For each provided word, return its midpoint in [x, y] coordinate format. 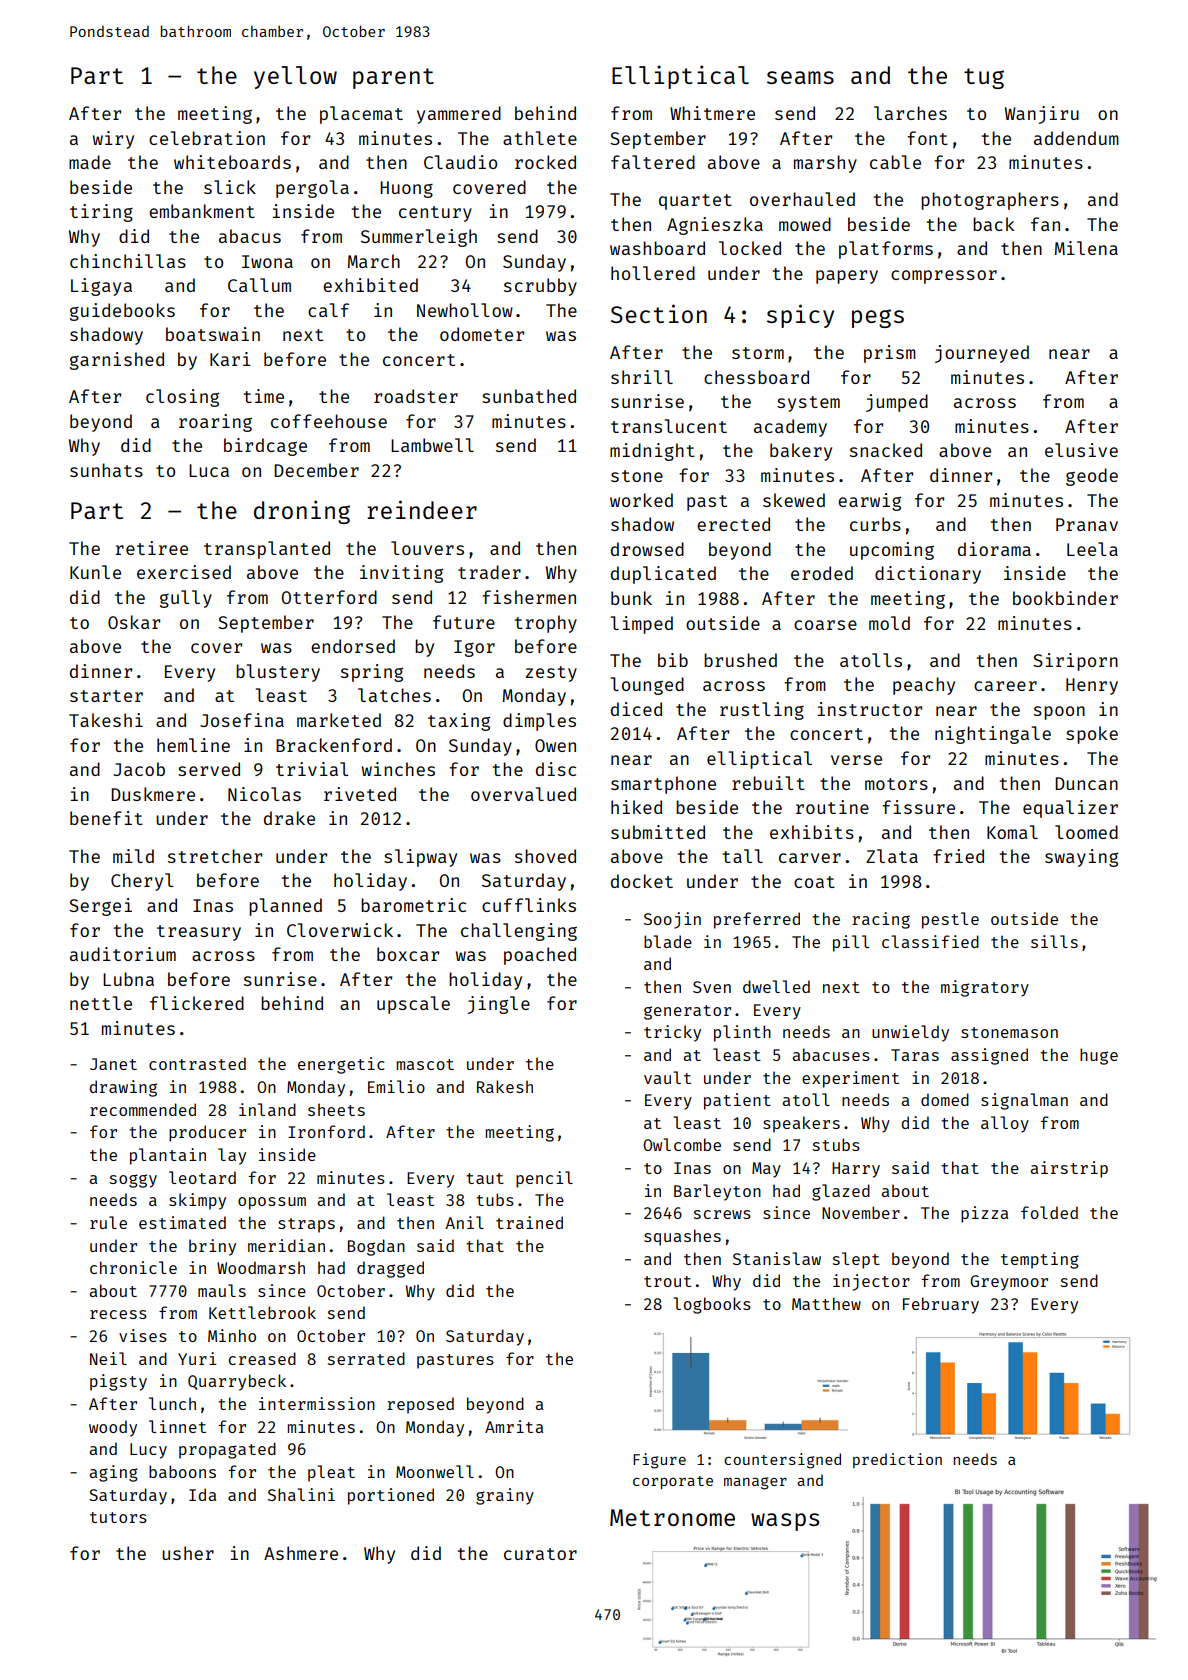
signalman [1024, 1101]
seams [800, 77]
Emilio [396, 1086]
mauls [222, 1290]
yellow [295, 77]
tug [984, 78]
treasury [199, 933]
